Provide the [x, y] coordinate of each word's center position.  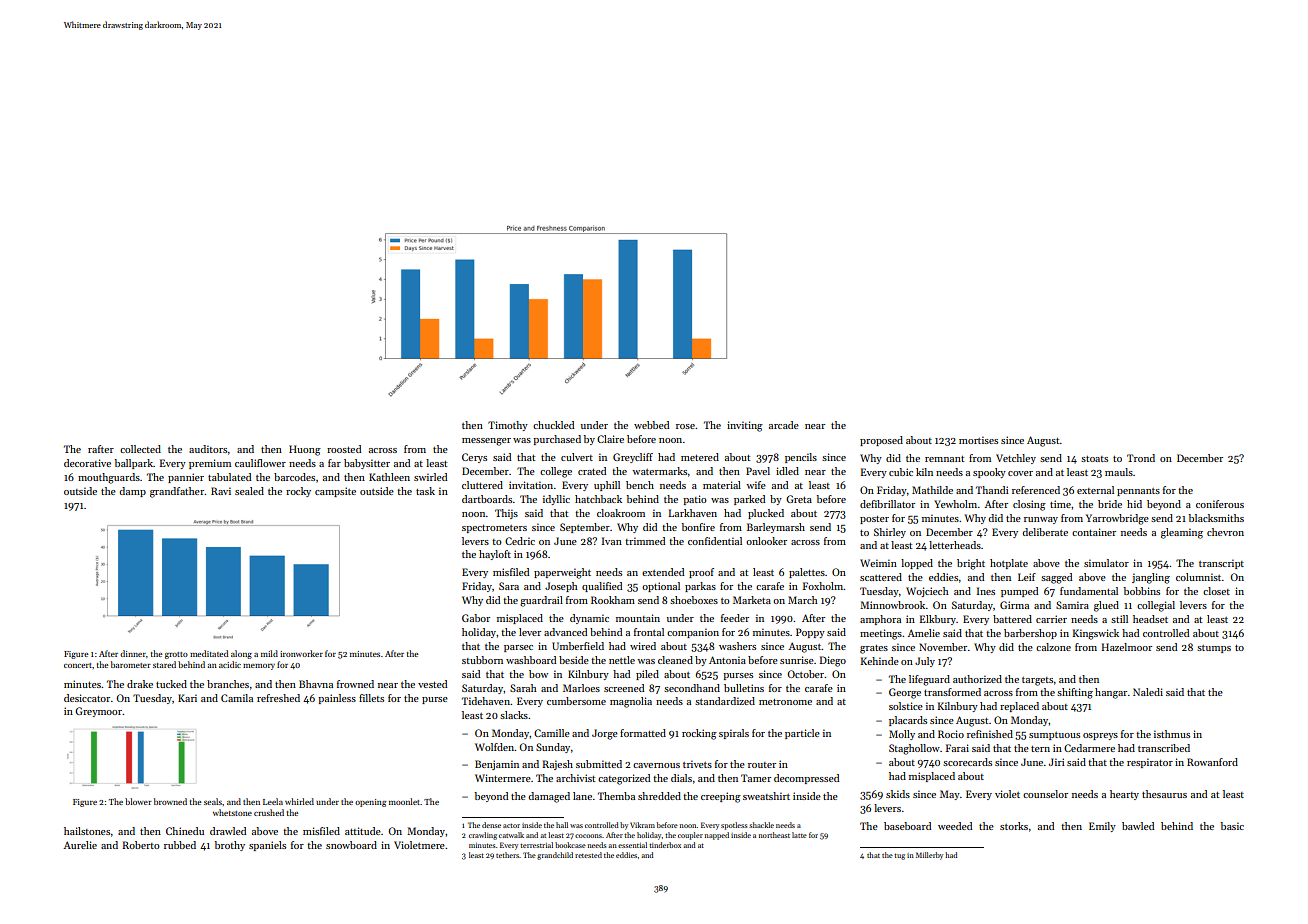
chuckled [553, 425]
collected [140, 449]
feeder [735, 618]
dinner [133, 653]
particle [802, 734]
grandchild [555, 856]
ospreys [1100, 736]
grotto [176, 655]
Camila [237, 698]
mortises [978, 440]
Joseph [561, 587]
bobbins [1142, 591]
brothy [230, 846]
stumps [1214, 649]
